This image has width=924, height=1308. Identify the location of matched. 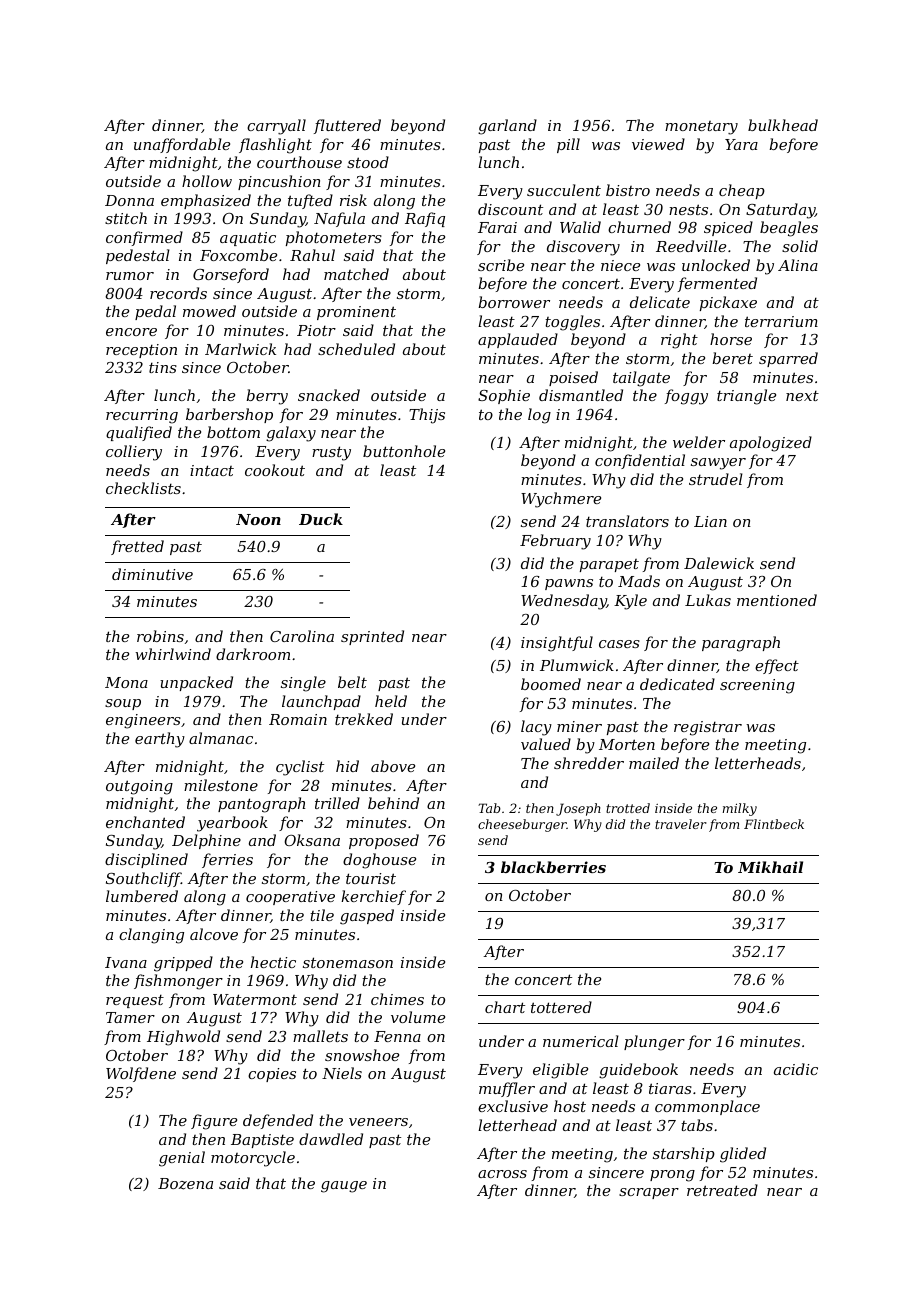
(356, 274).
